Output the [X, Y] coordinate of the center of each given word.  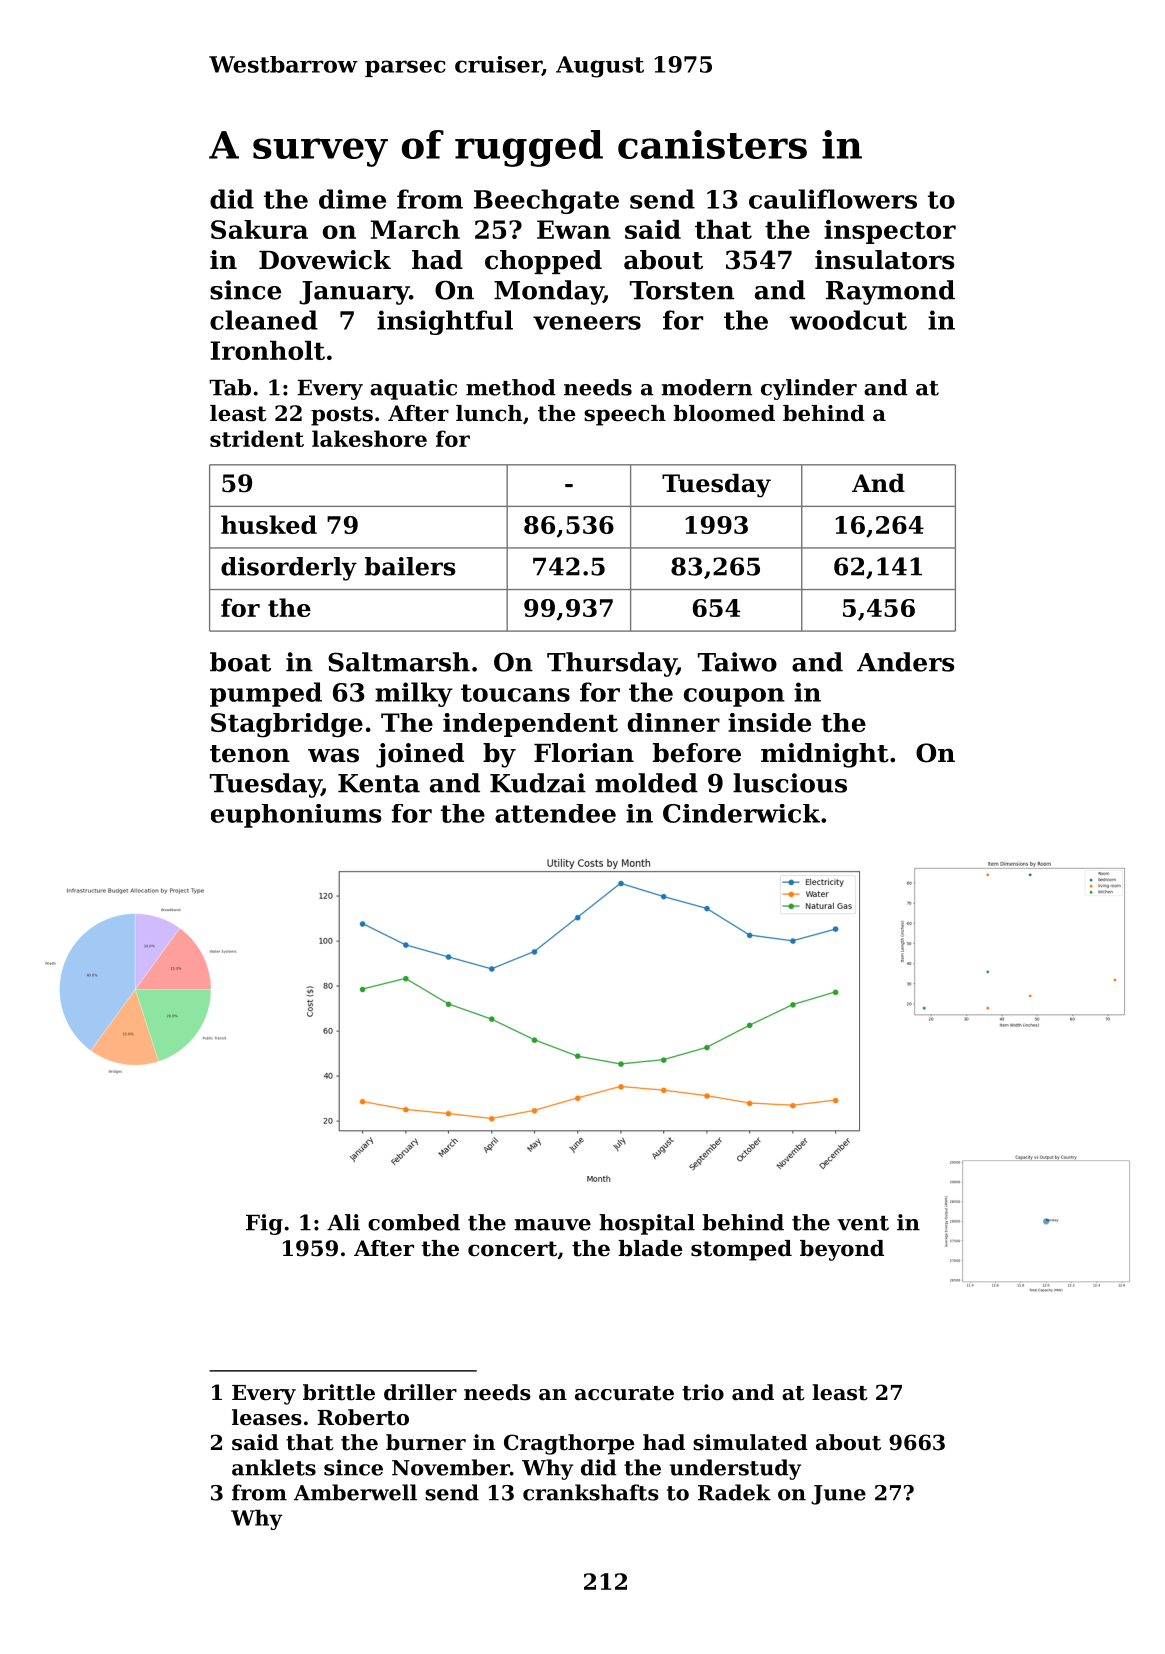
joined [420, 755]
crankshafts [591, 1492]
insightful [445, 322]
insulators [885, 260]
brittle [339, 1392]
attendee [555, 813]
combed [414, 1222]
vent [863, 1223]
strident [257, 438]
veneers [587, 323]
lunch [489, 413]
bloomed [724, 413]
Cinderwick [741, 813]
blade [650, 1248]
